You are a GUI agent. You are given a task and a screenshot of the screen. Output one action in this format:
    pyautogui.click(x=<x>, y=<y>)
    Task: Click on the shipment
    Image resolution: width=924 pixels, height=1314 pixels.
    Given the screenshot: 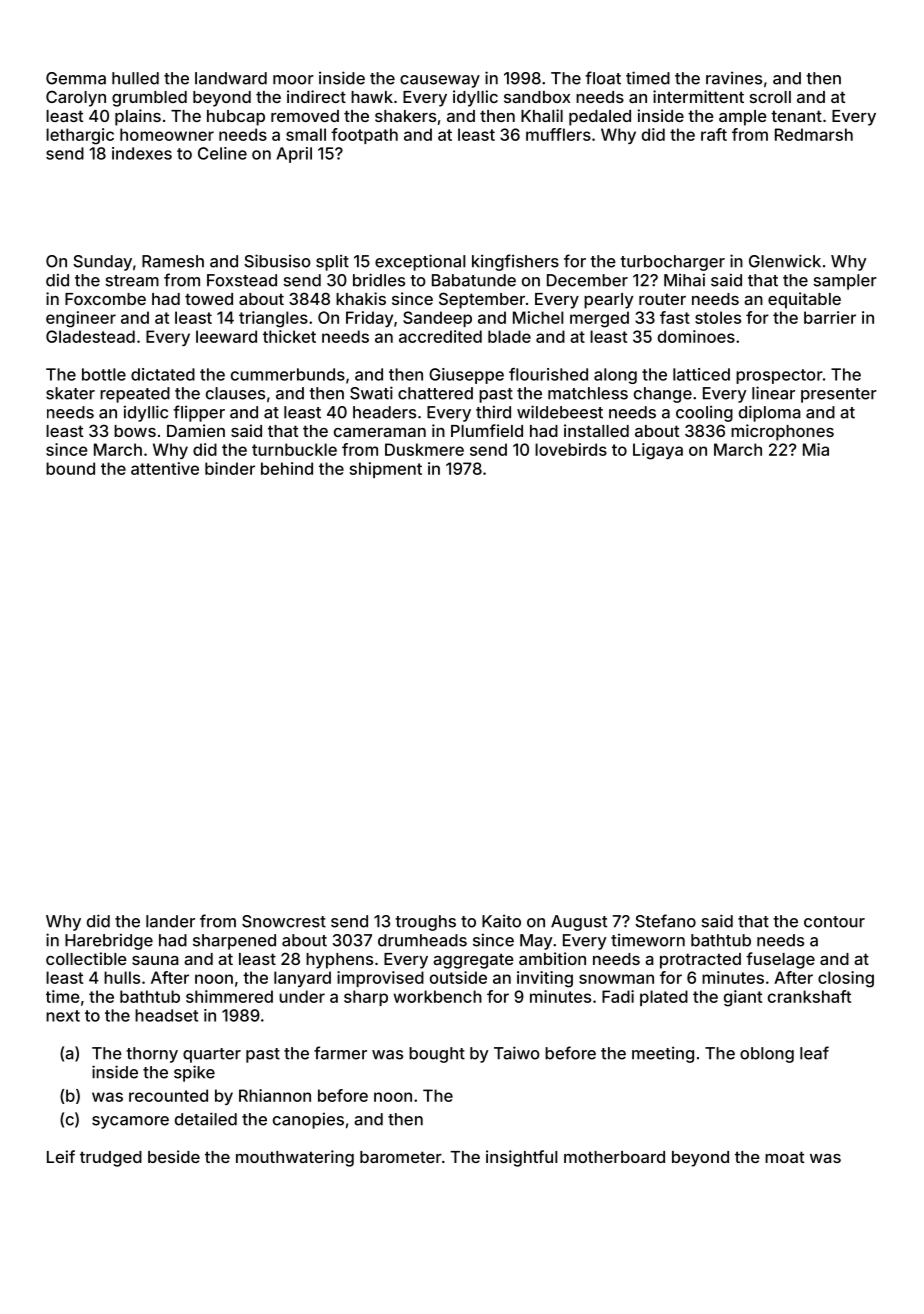 What is the action you would take?
    pyautogui.click(x=386, y=470)
